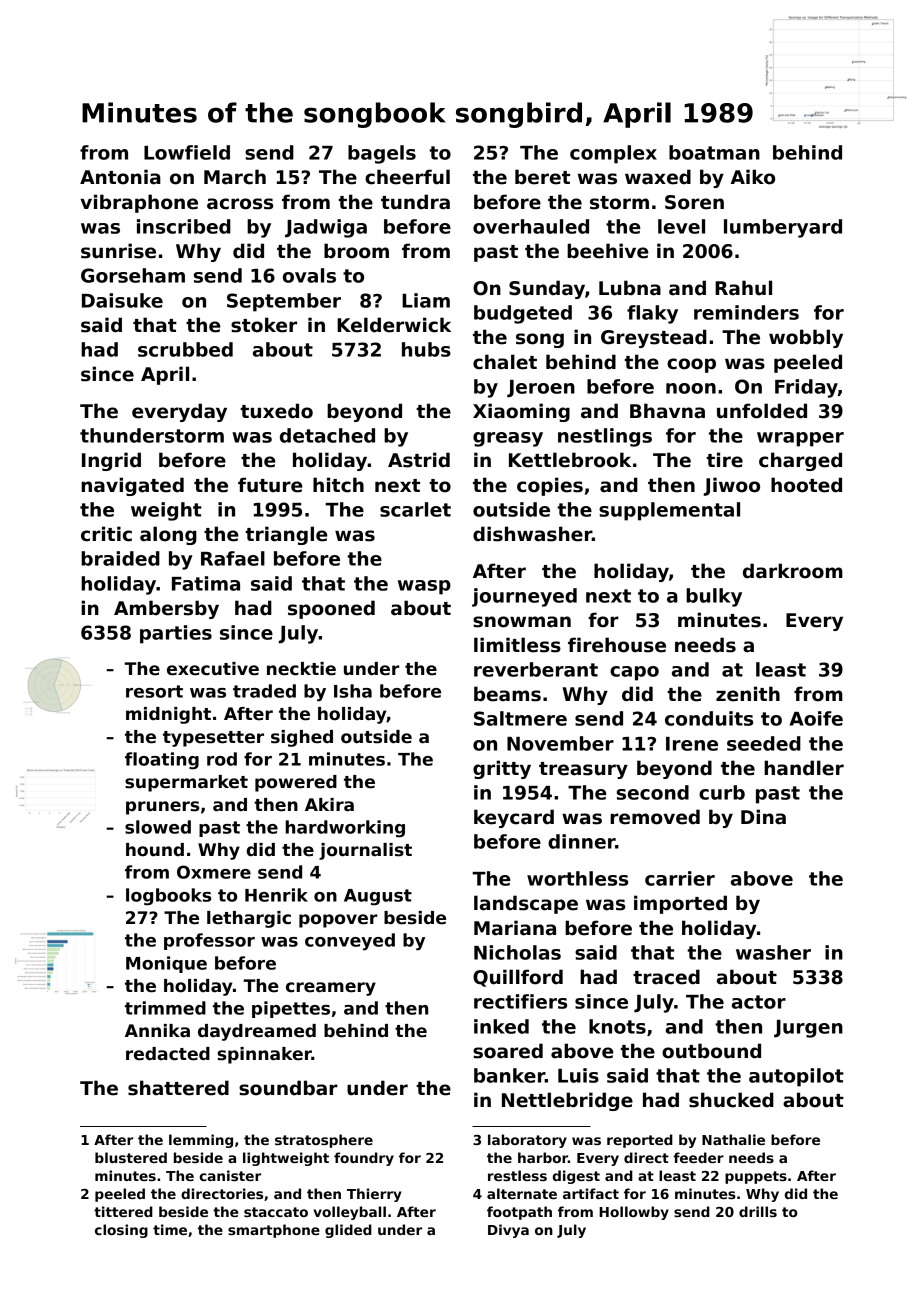 The image size is (924, 1308). I want to click on Rahul, so click(743, 288).
